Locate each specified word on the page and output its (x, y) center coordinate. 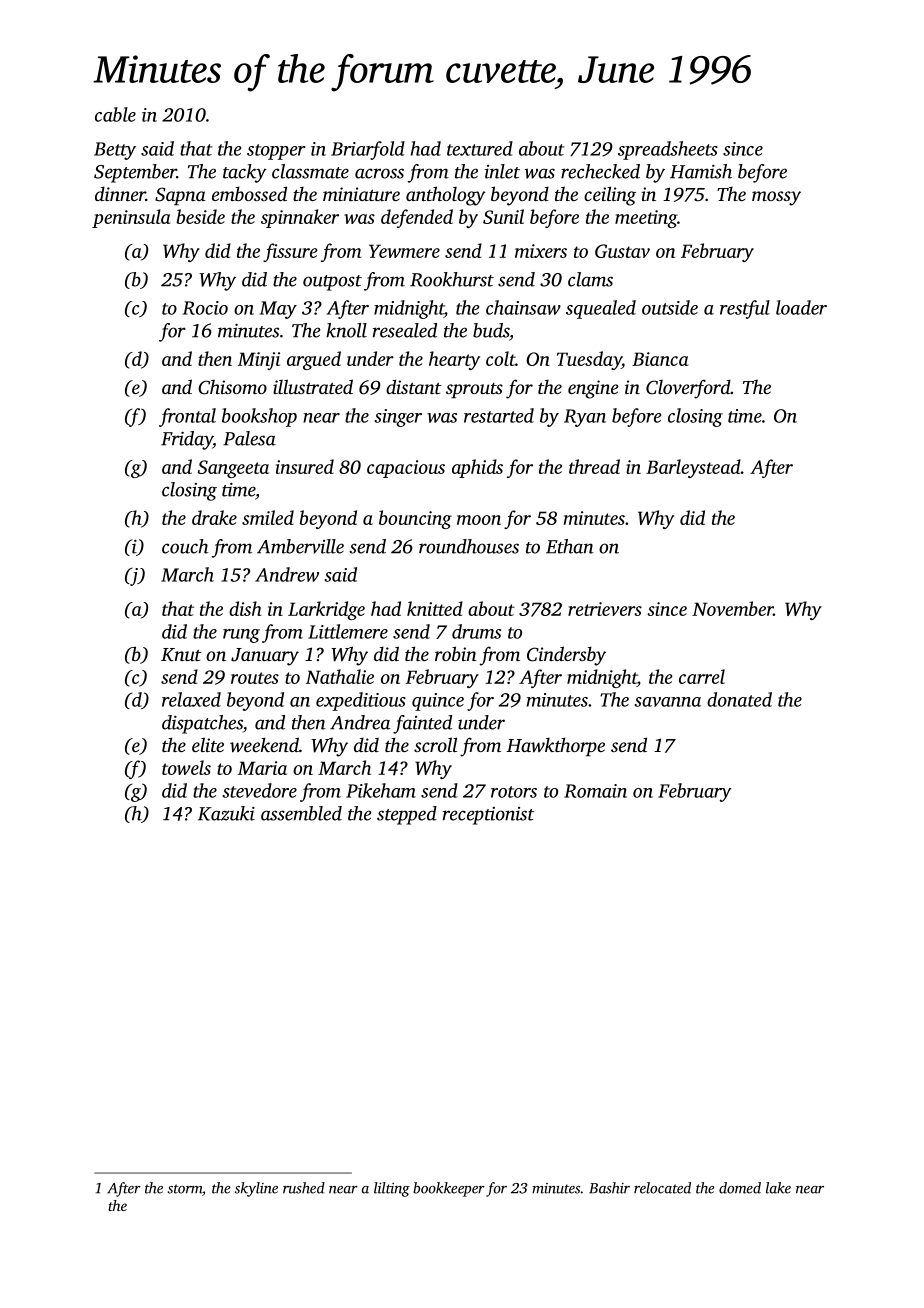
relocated (662, 1188)
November (733, 608)
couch (185, 546)
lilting (392, 1189)
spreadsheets (668, 150)
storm (185, 1189)
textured (480, 148)
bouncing (415, 519)
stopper (276, 152)
